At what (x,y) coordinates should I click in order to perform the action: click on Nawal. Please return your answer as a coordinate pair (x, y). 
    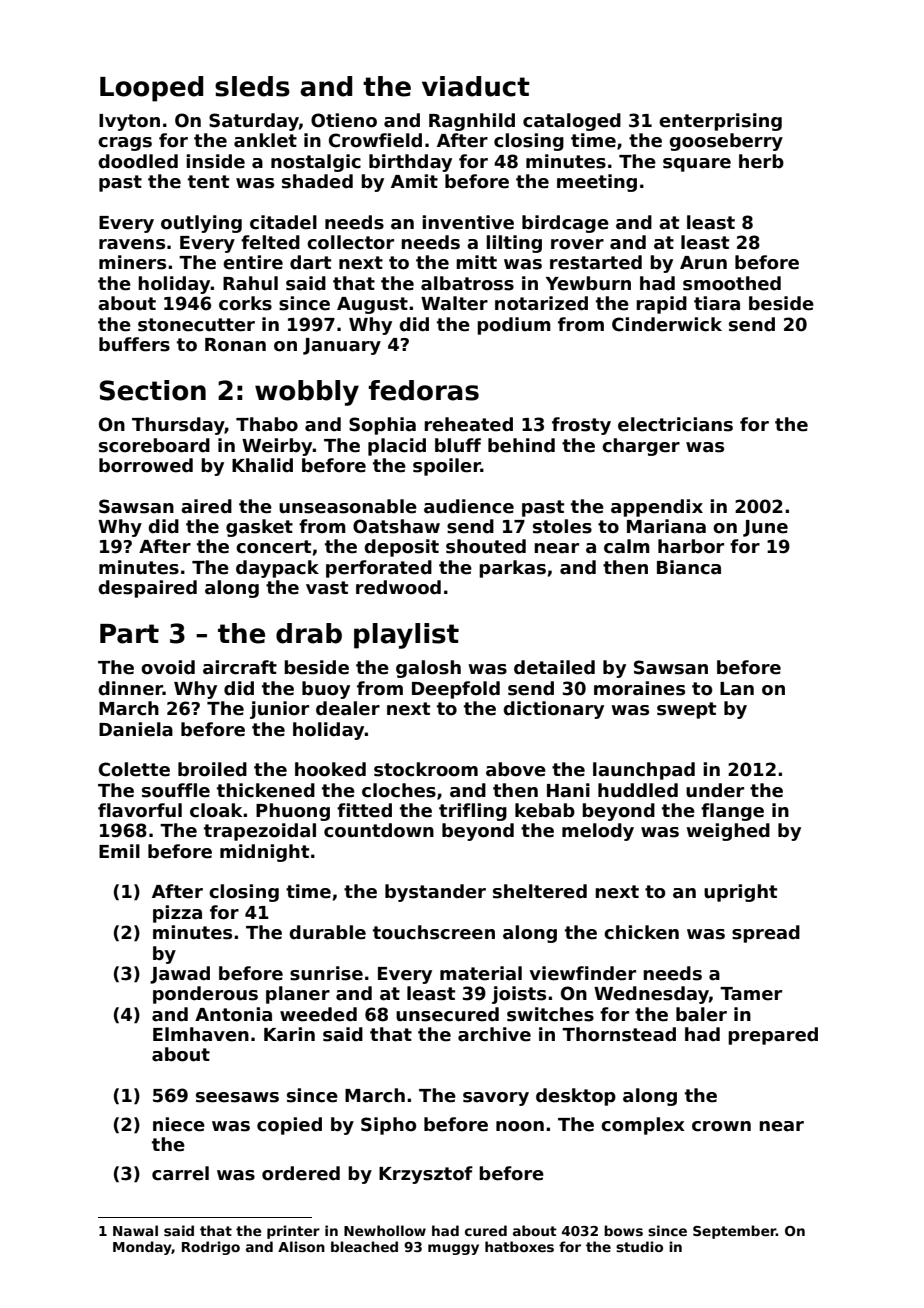
    Looking at the image, I should click on (135, 1230).
